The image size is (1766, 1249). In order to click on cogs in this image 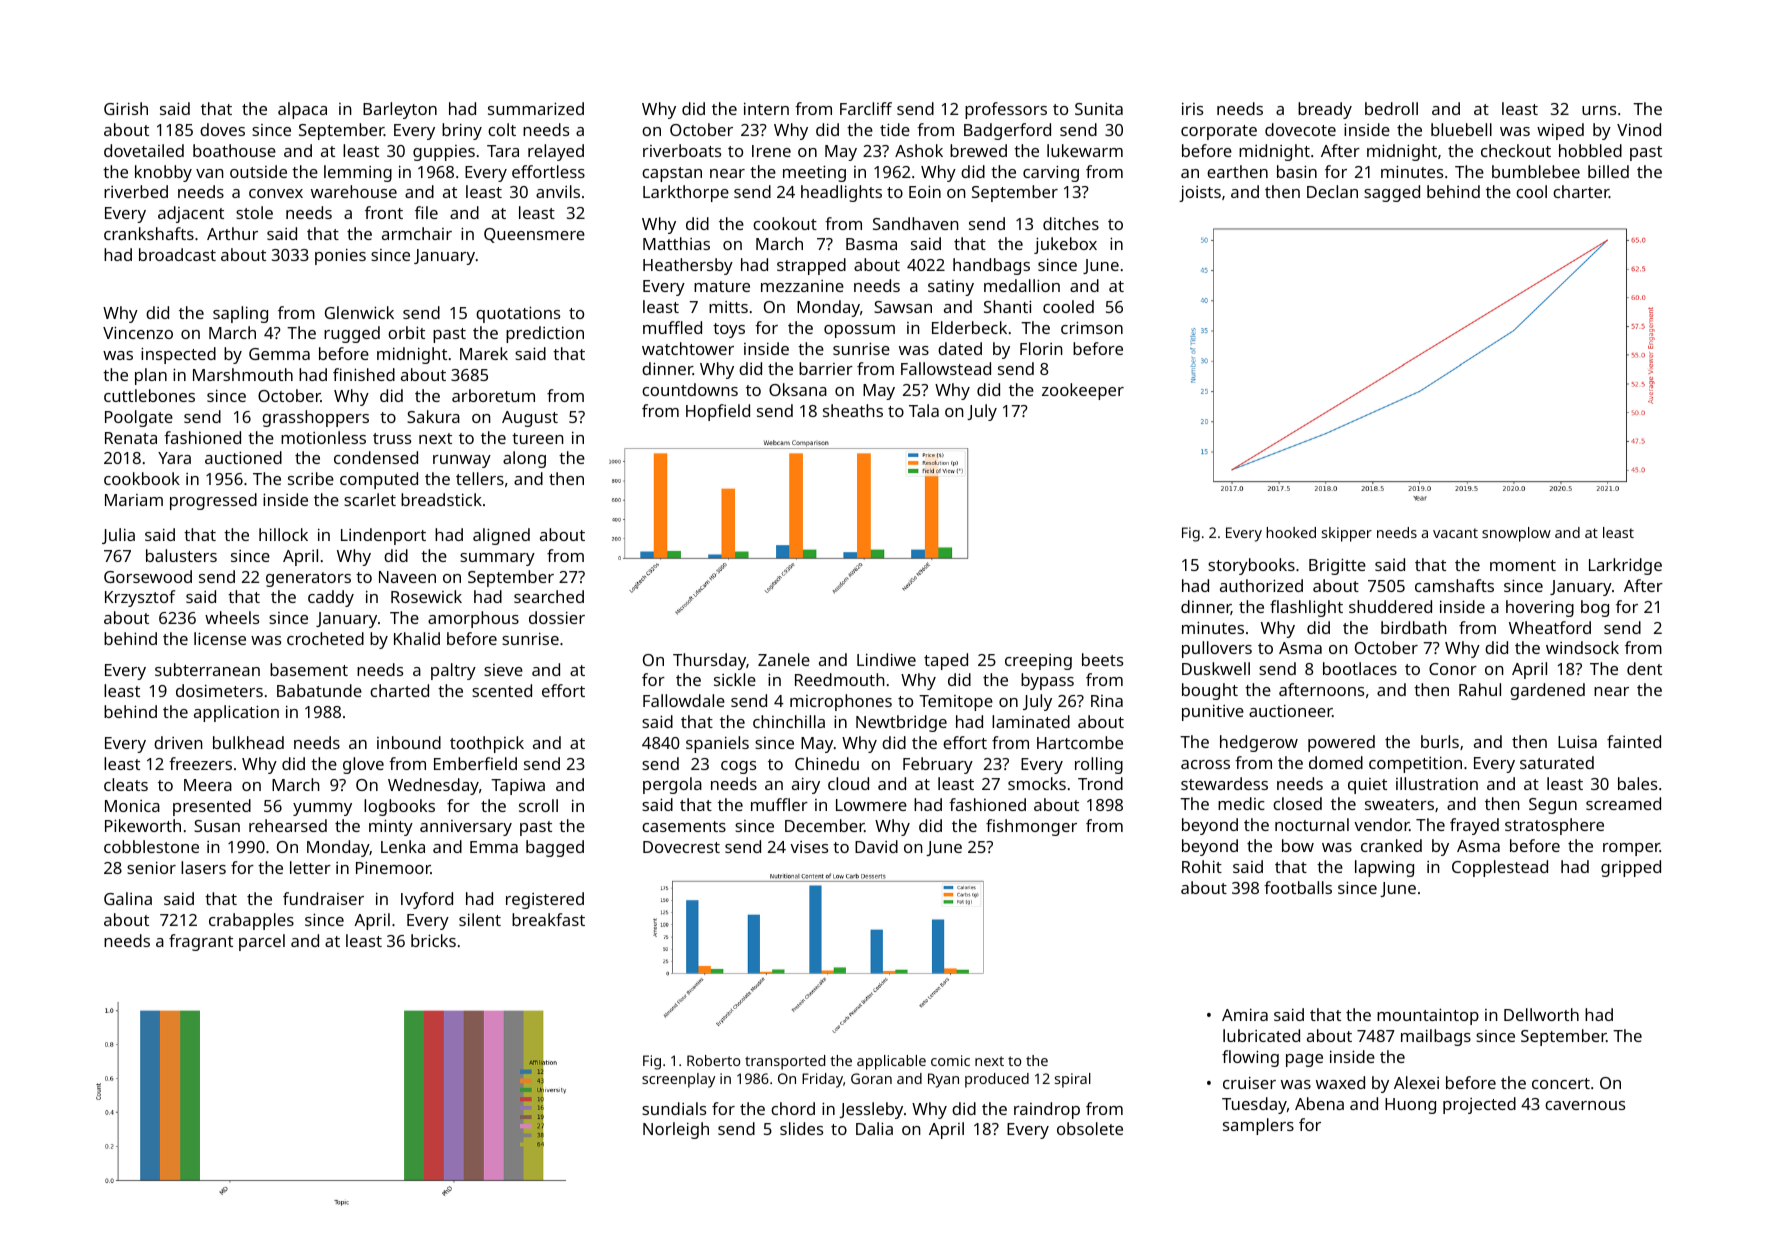, I will do `click(738, 767)`.
